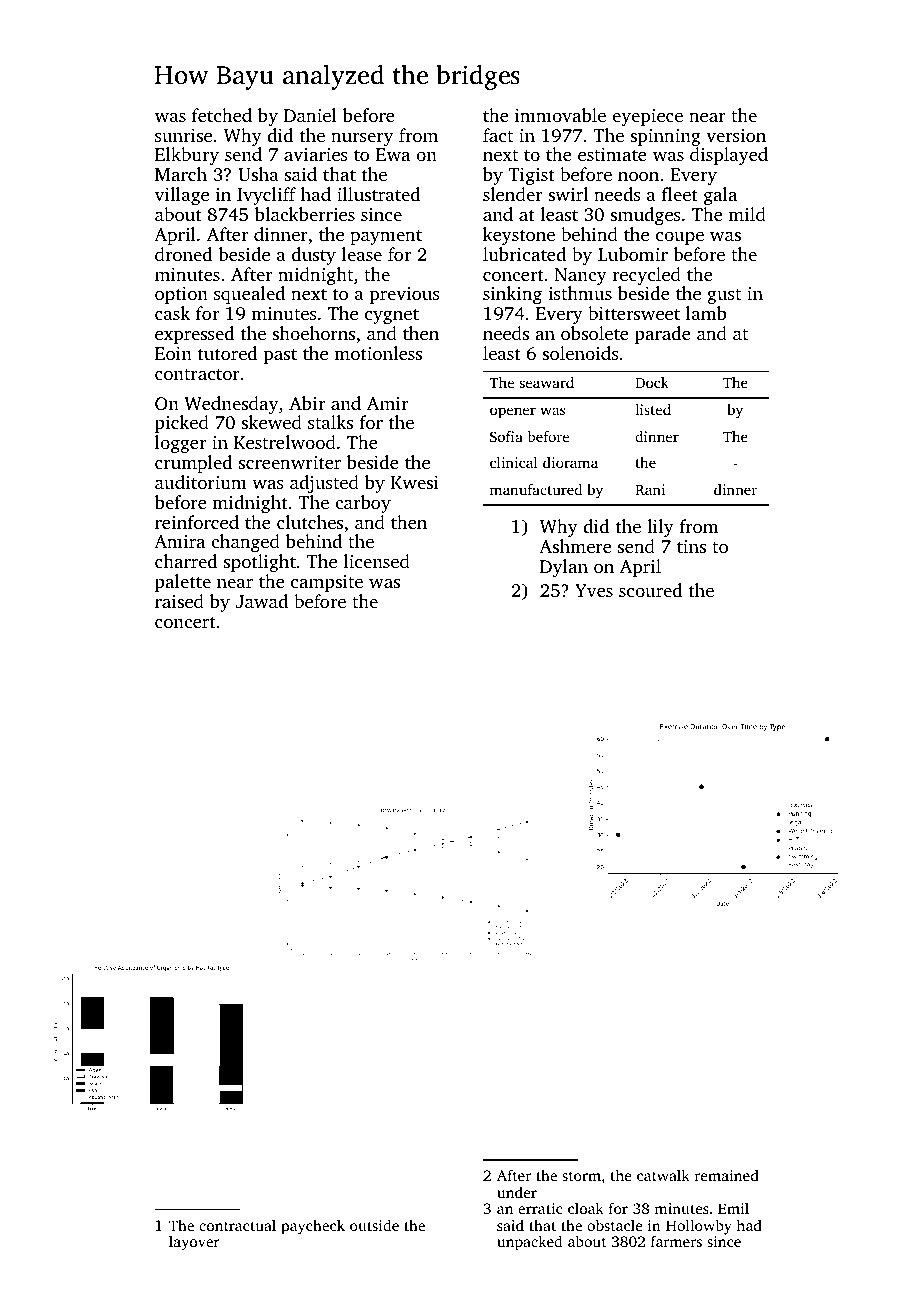 This image has width=924, height=1311. What do you see at coordinates (314, 256) in the image?
I see `dusty` at bounding box center [314, 256].
